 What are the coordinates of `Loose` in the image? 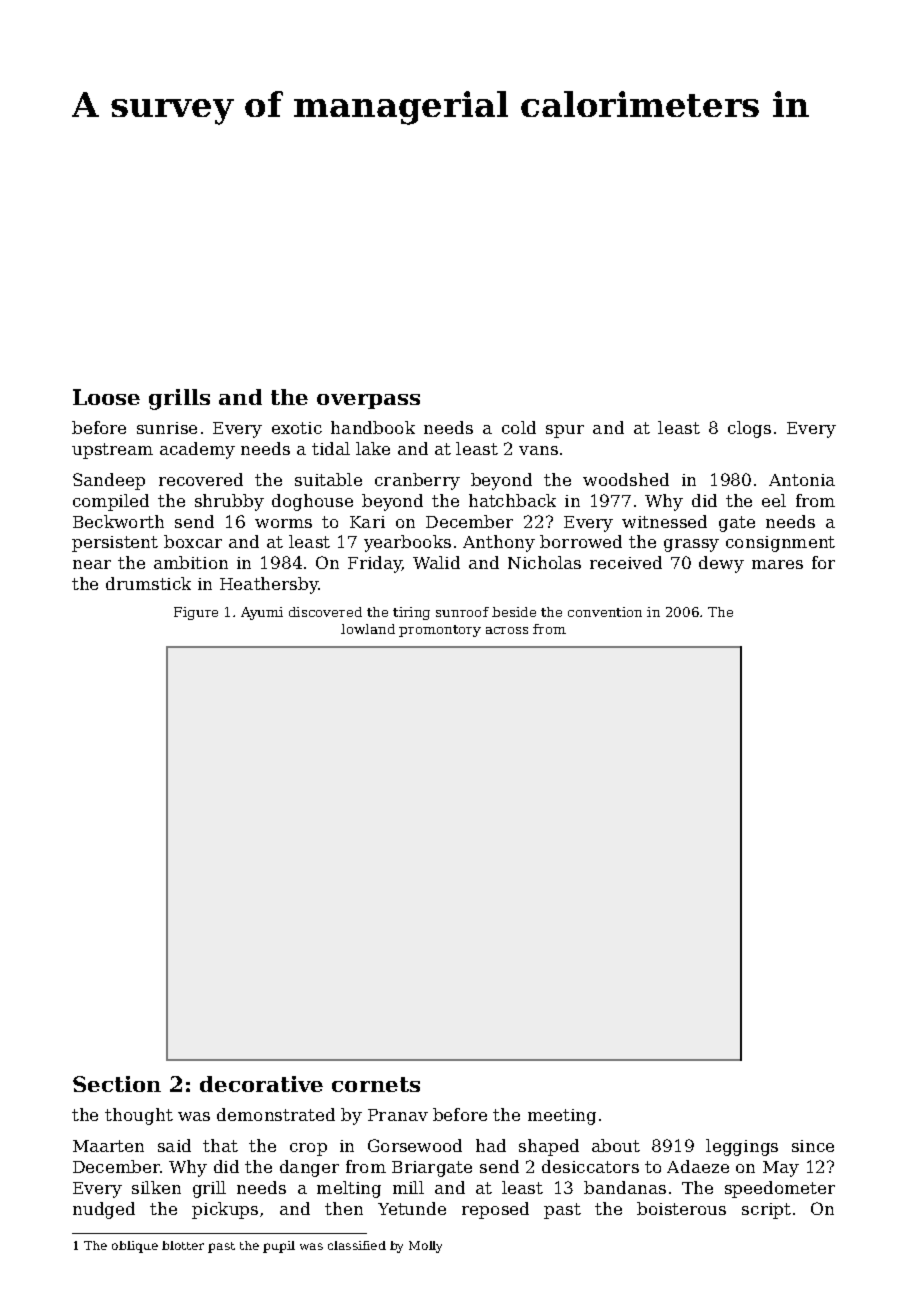 It's located at (106, 397).
